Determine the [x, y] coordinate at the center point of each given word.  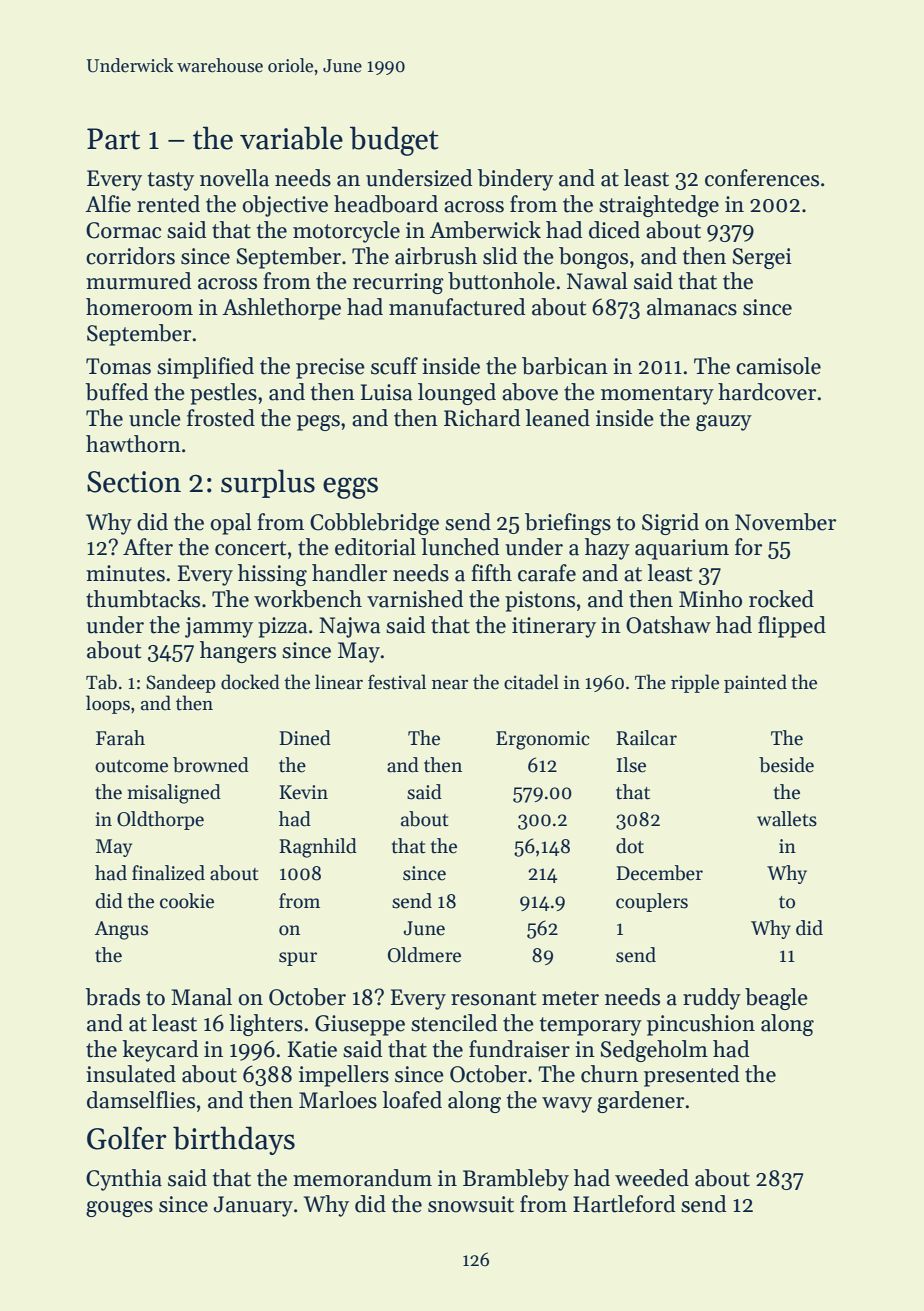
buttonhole [501, 281]
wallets [787, 819]
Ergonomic [543, 740]
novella [234, 178]
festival [397, 682]
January [253, 1206]
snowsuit [471, 1204]
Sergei [762, 258]
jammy [219, 627]
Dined [305, 738]
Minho [710, 599]
